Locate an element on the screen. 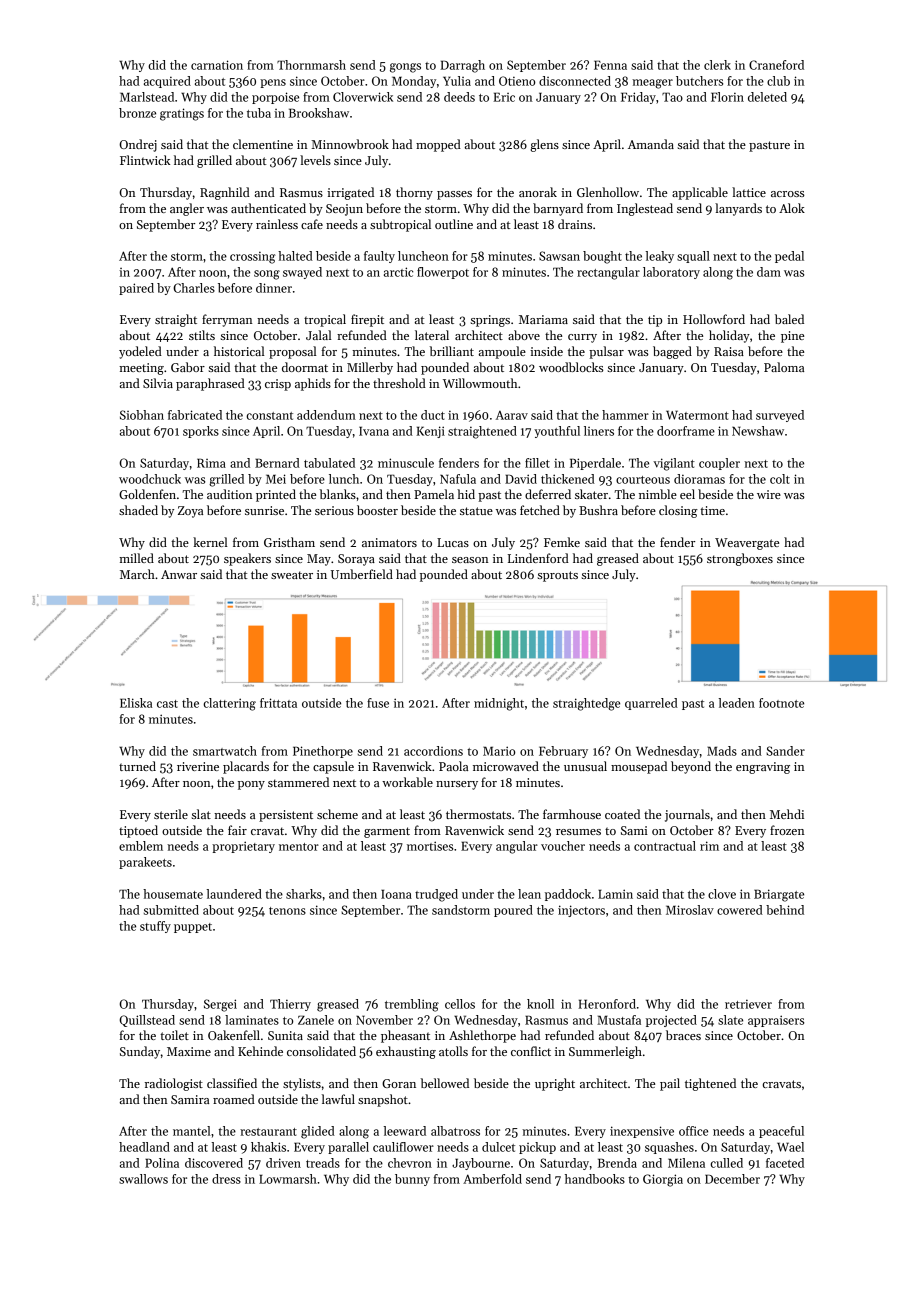  acquired is located at coordinates (167, 82).
